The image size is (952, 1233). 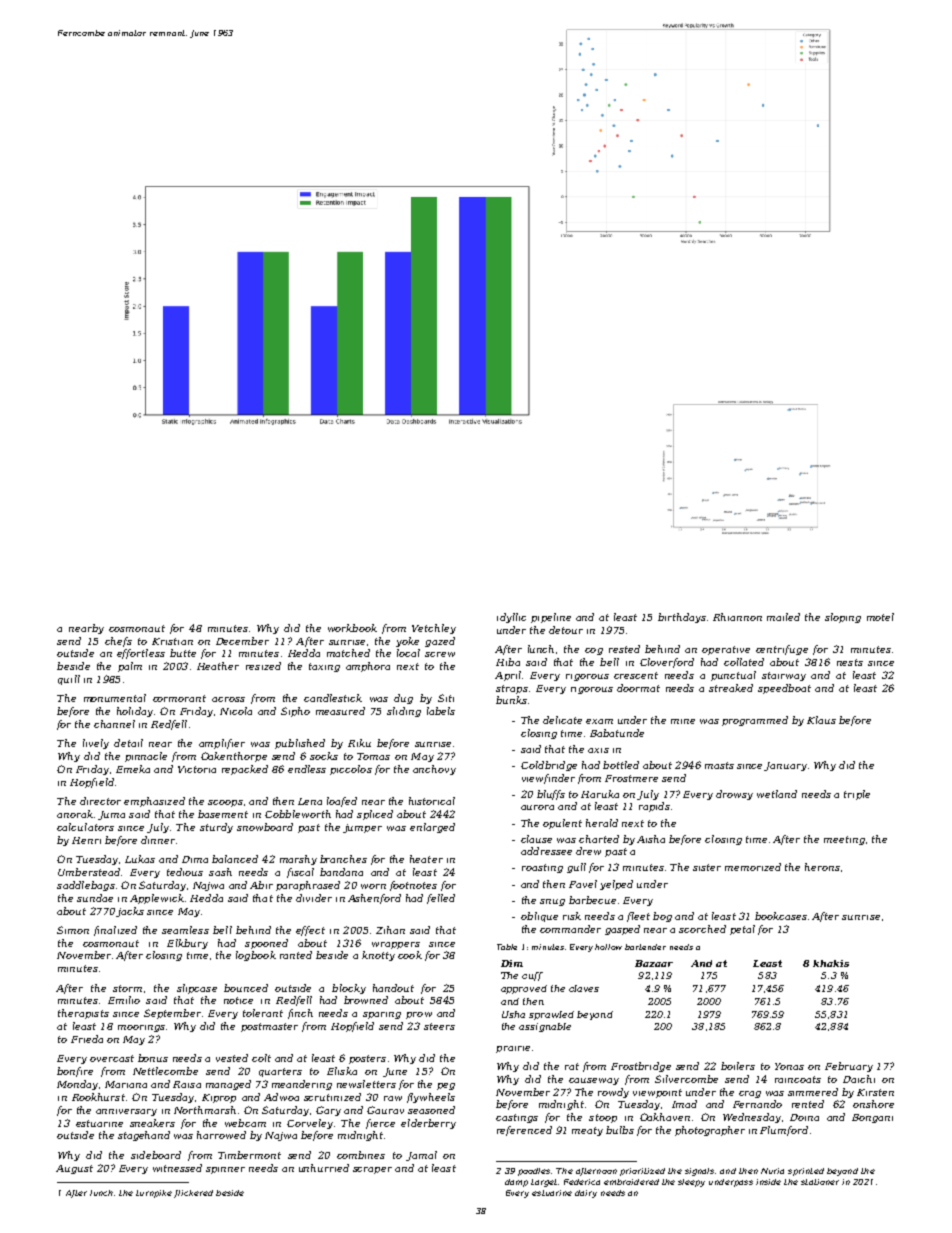 I want to click on sprinted, so click(x=806, y=1172).
